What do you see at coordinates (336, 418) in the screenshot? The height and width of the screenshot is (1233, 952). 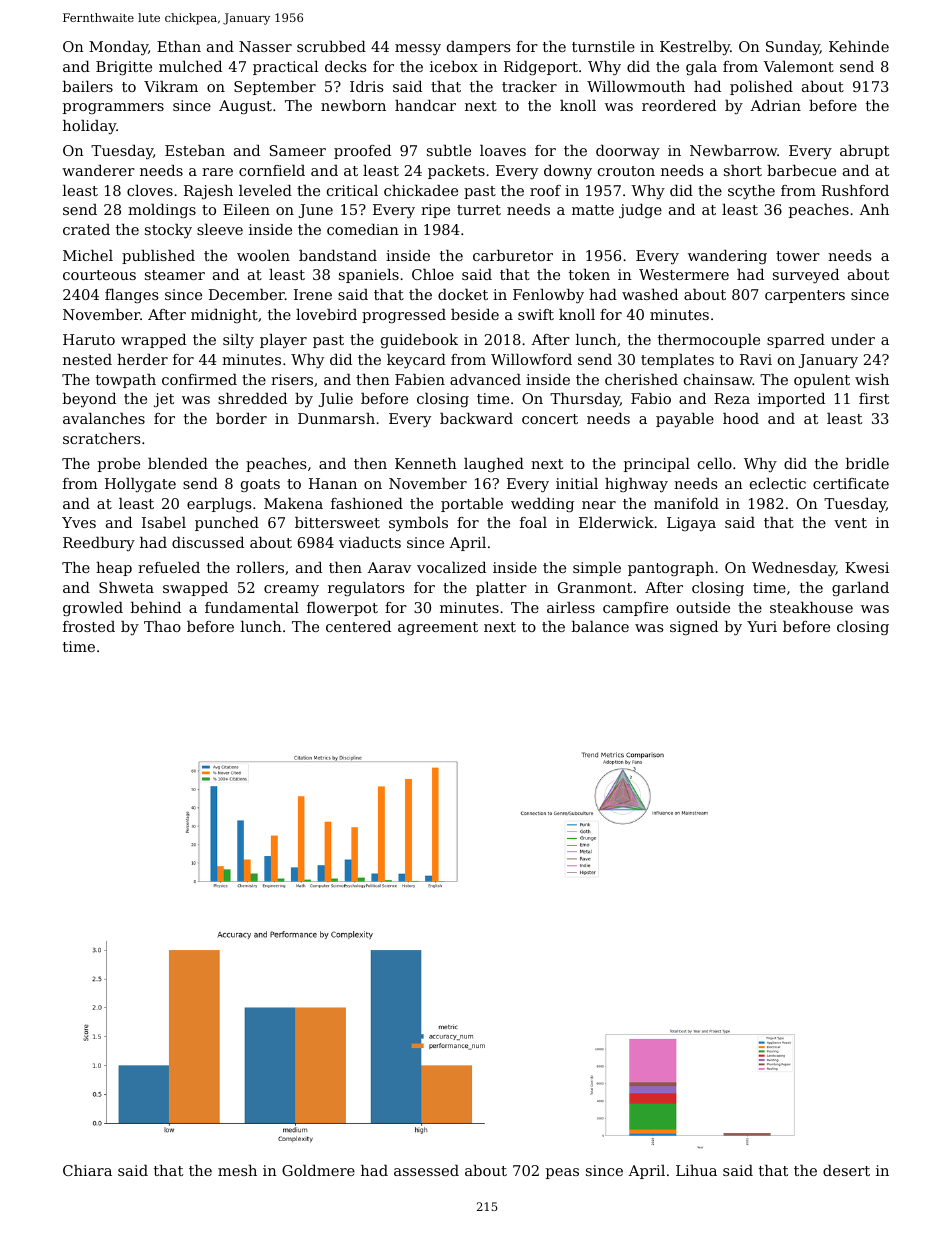 I see `Dunmarsh` at bounding box center [336, 418].
